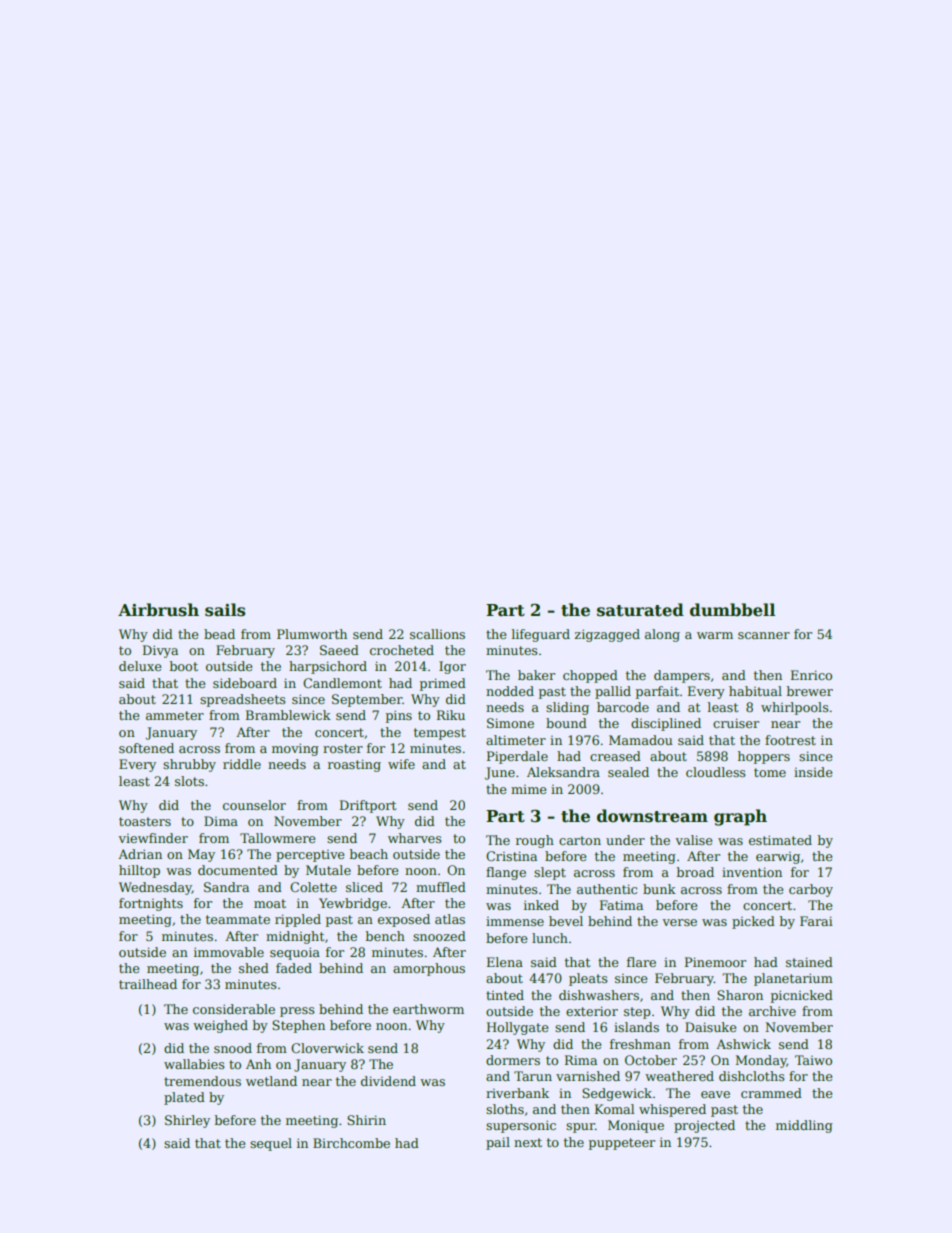 This image has height=1233, width=952. What do you see at coordinates (402, 650) in the image?
I see `crocheted` at bounding box center [402, 650].
